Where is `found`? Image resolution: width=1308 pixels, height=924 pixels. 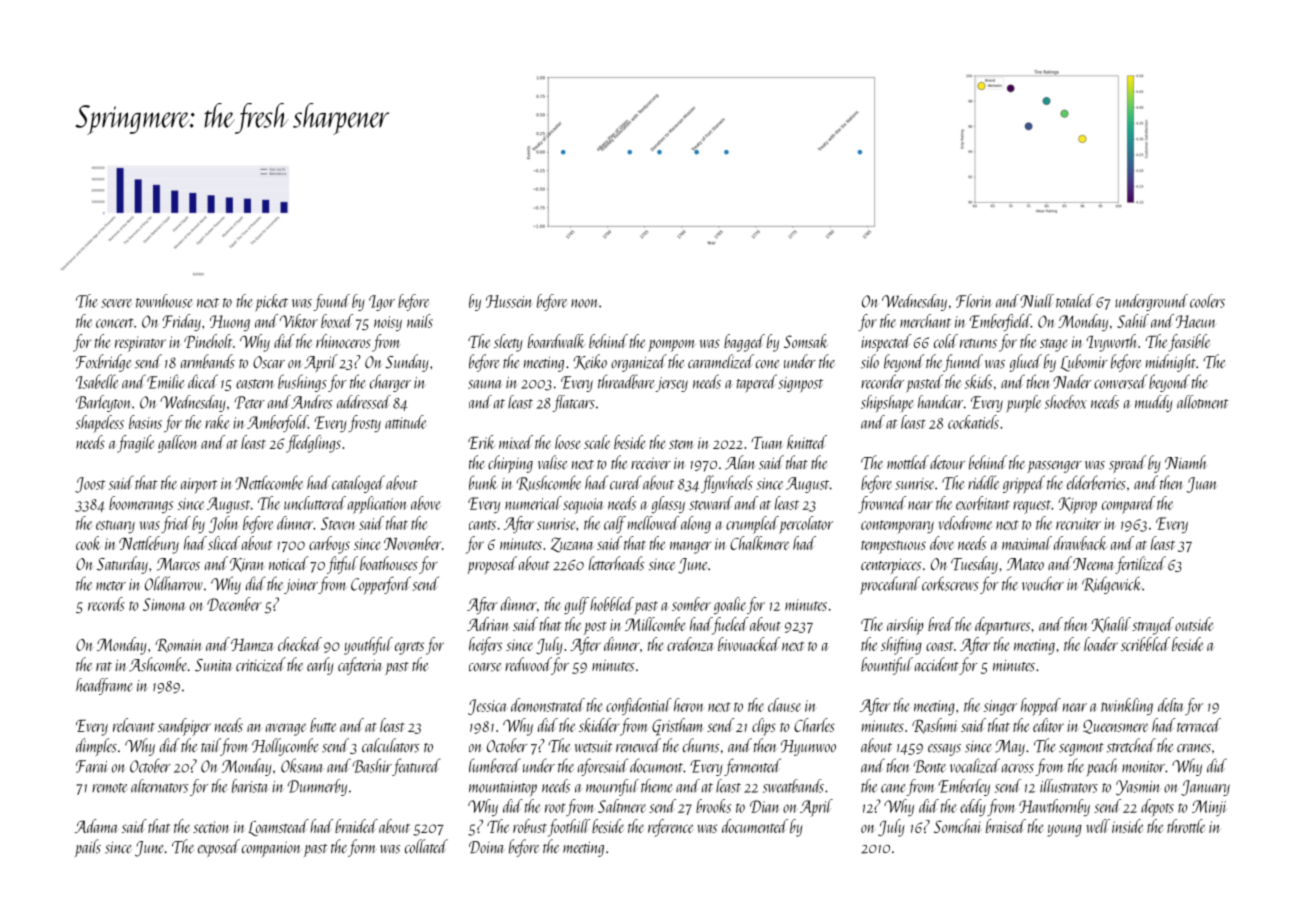
found is located at coordinates (331, 302).
